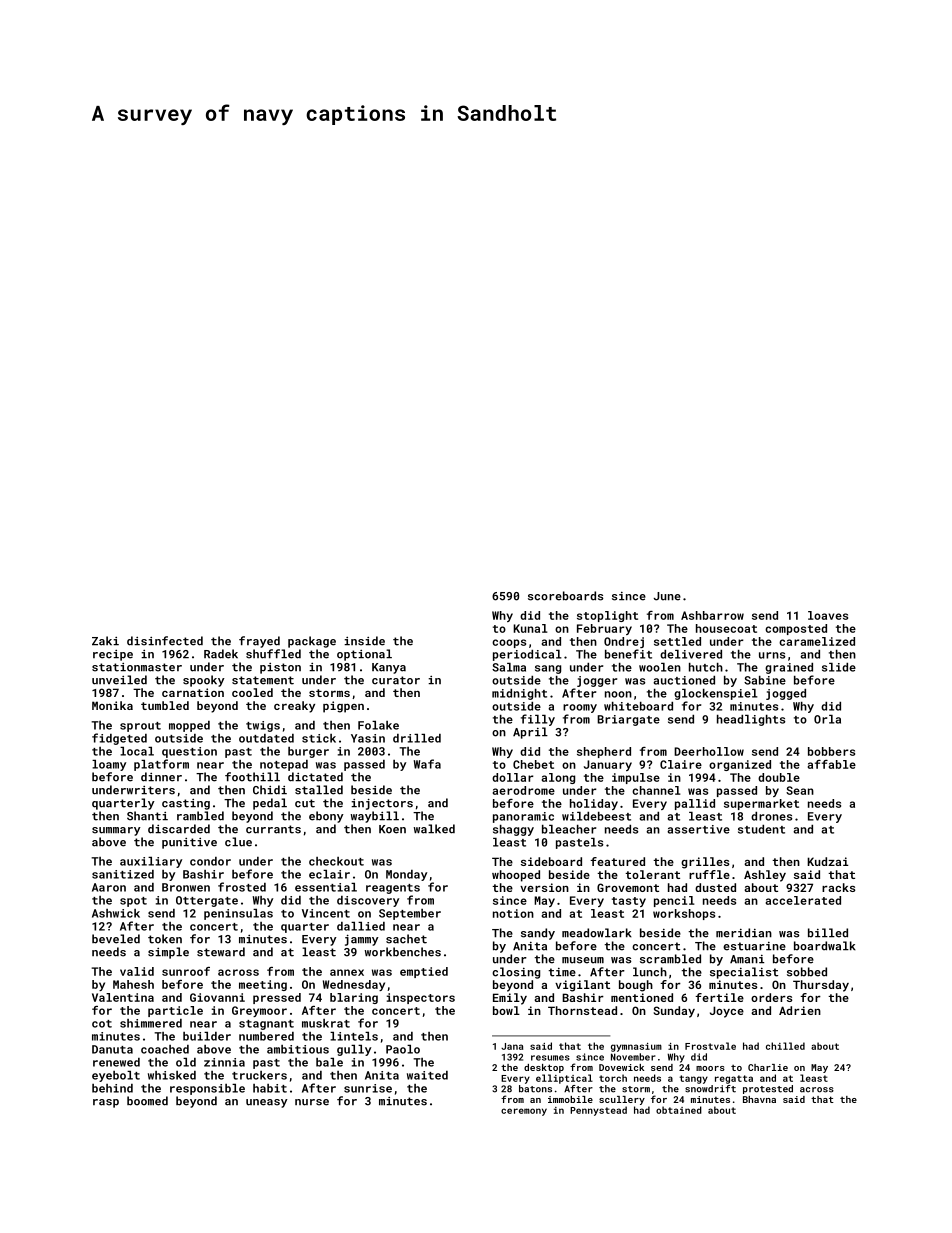 The height and width of the page is (1233, 952). What do you see at coordinates (242, 887) in the page?
I see `frosted` at bounding box center [242, 887].
